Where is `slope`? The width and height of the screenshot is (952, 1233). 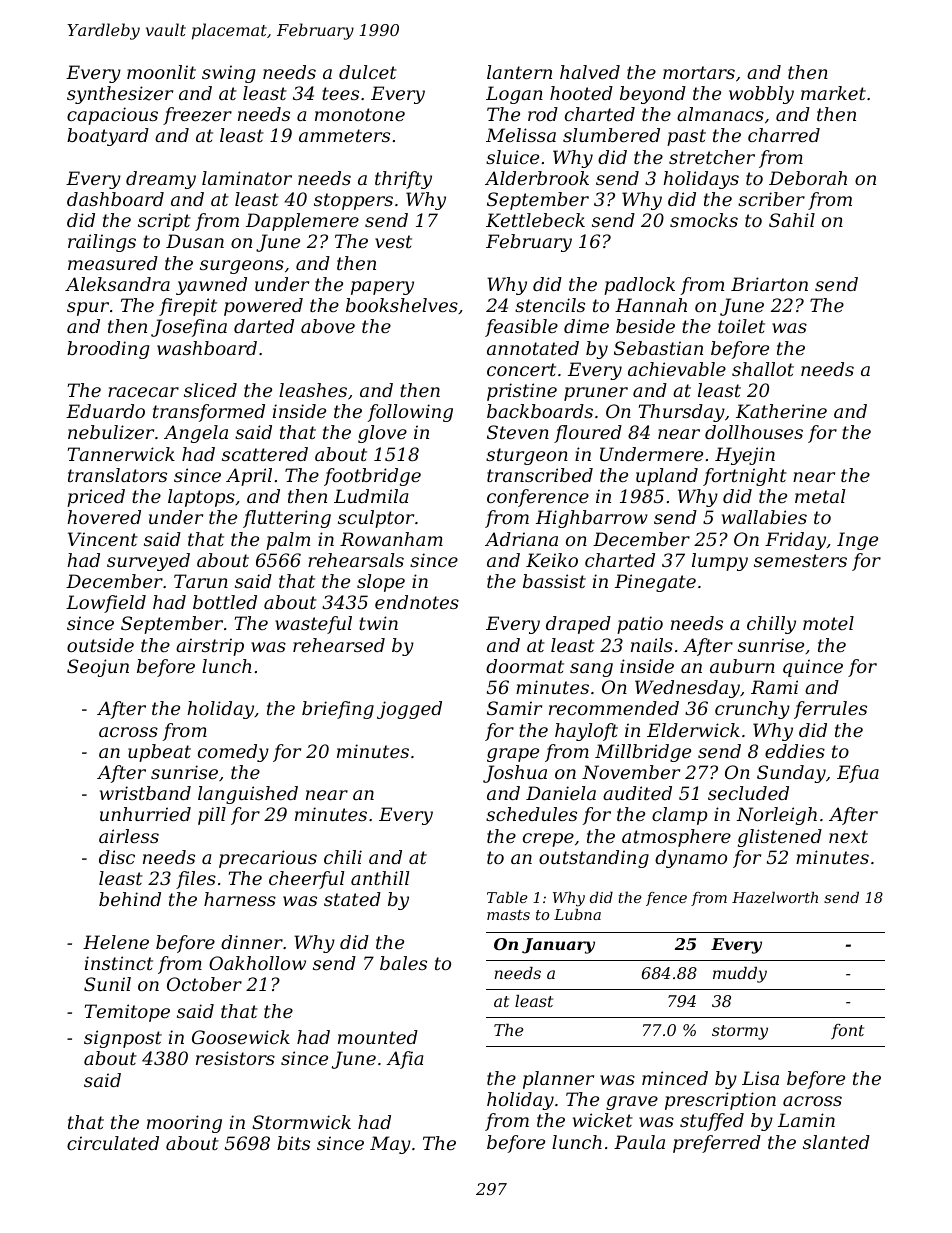 slope is located at coordinates (381, 583).
